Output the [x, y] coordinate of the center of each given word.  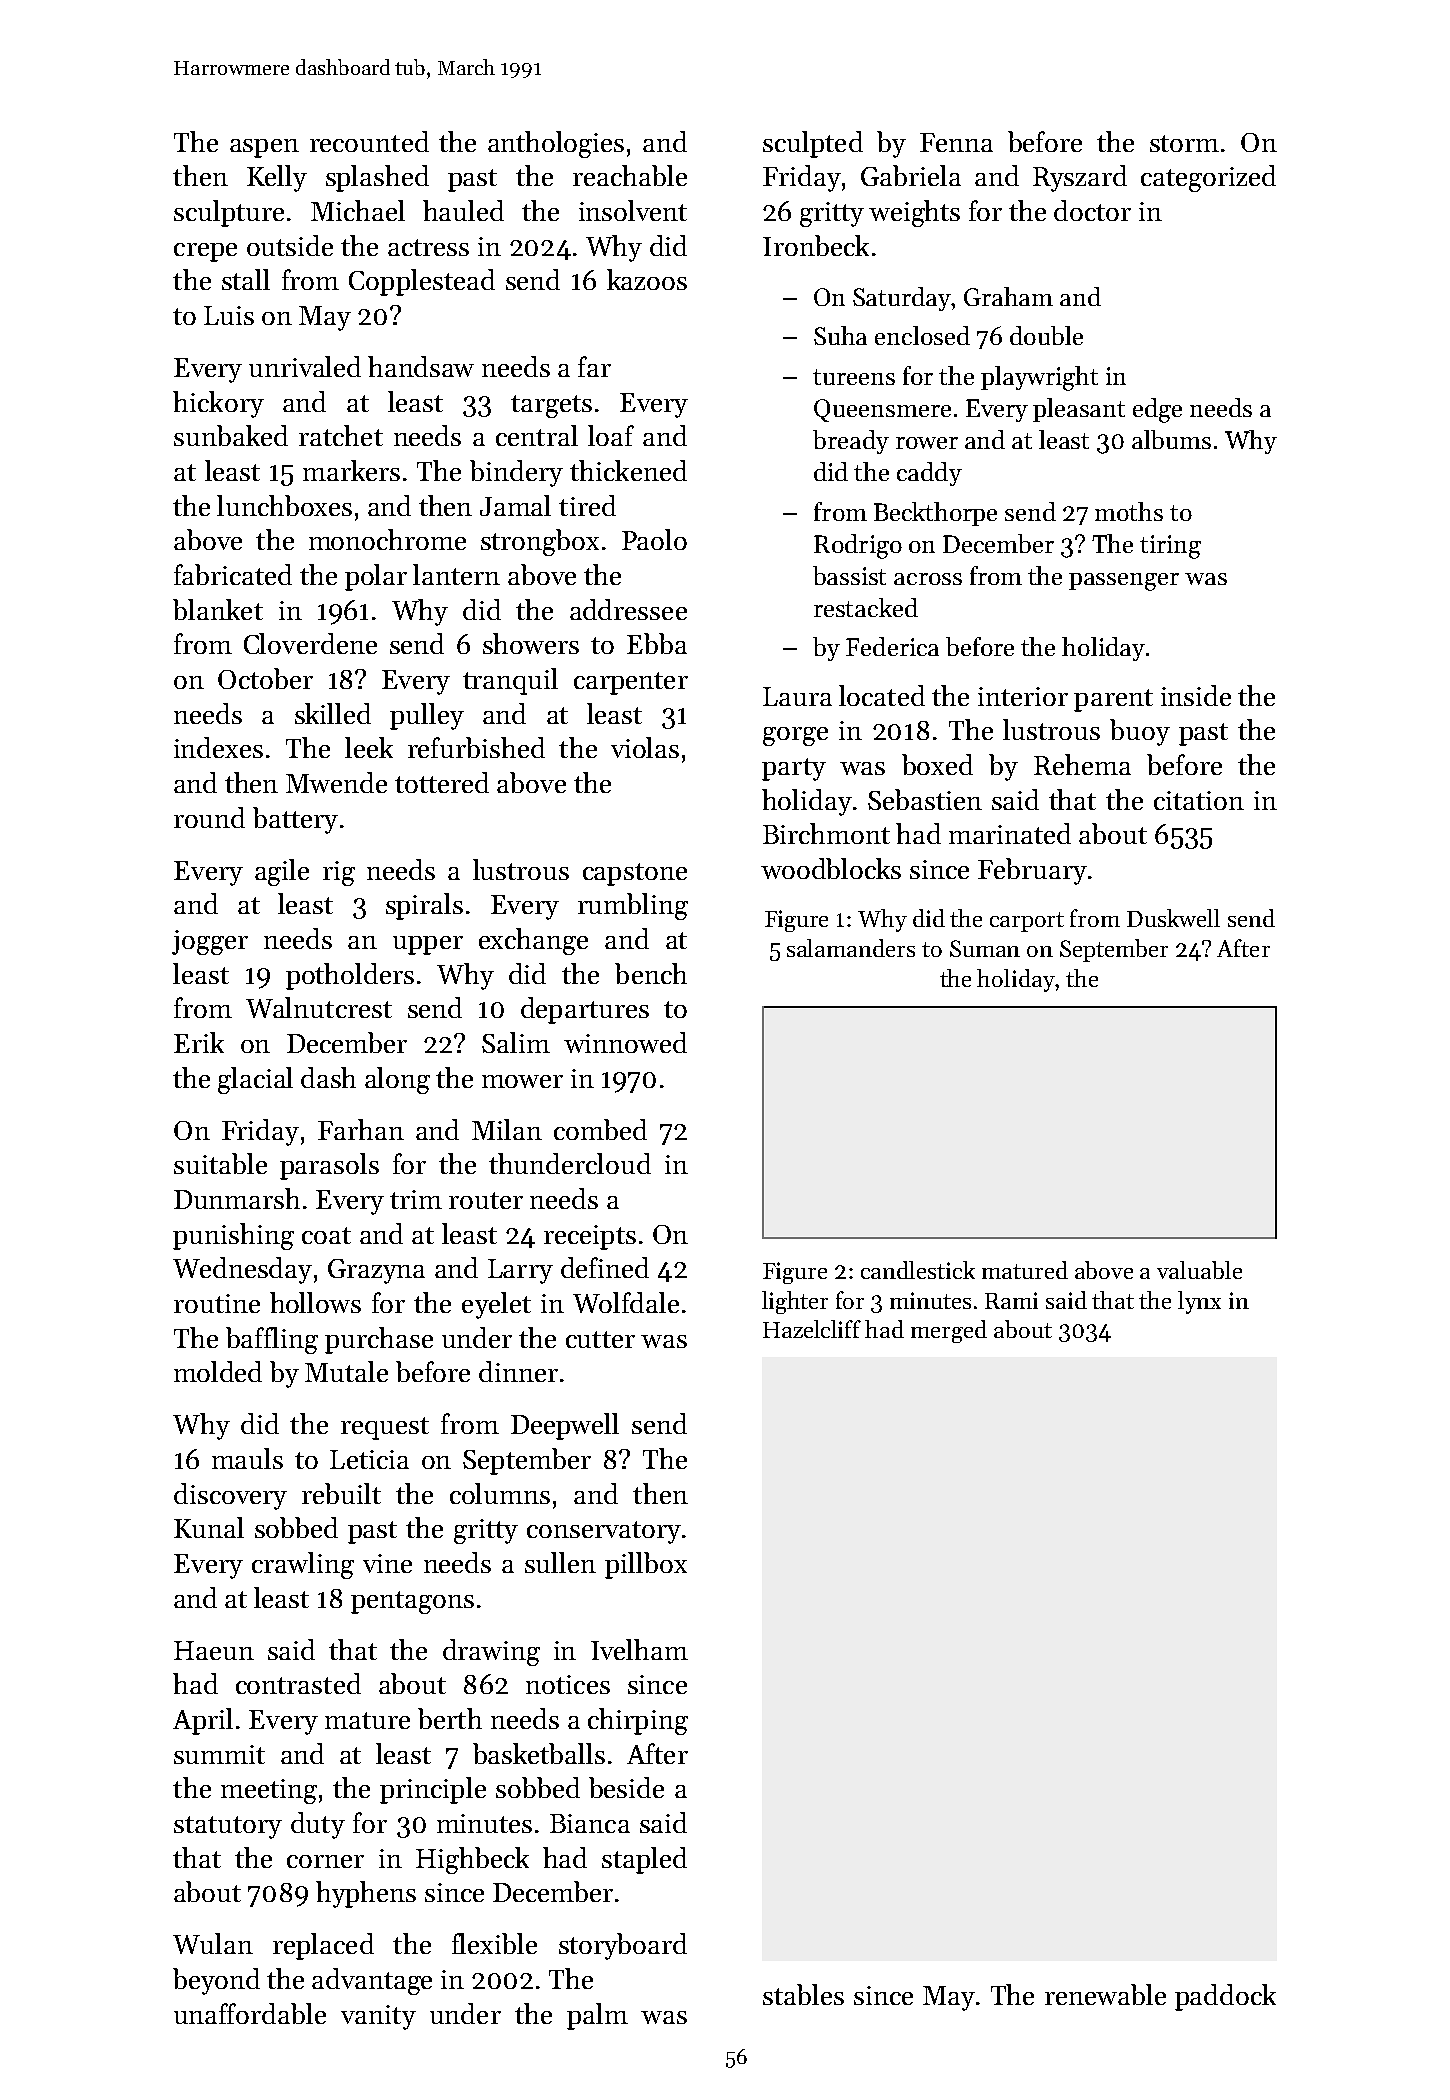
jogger [210, 942]
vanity [378, 2017]
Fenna [956, 142]
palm [597, 2016]
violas [645, 747]
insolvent [633, 210]
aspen [264, 148]
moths [1129, 511]
